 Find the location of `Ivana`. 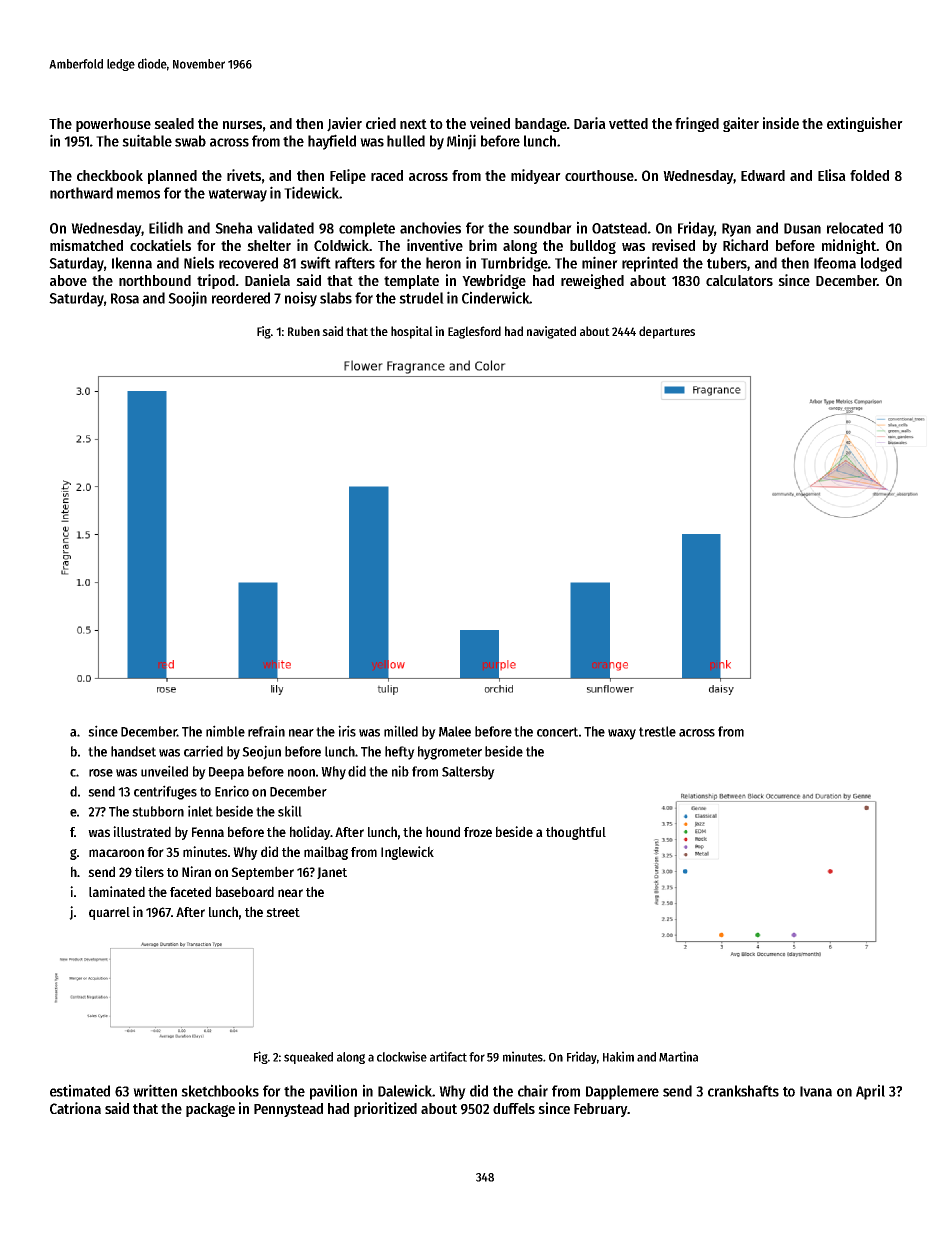

Ivana is located at coordinates (816, 1091).
